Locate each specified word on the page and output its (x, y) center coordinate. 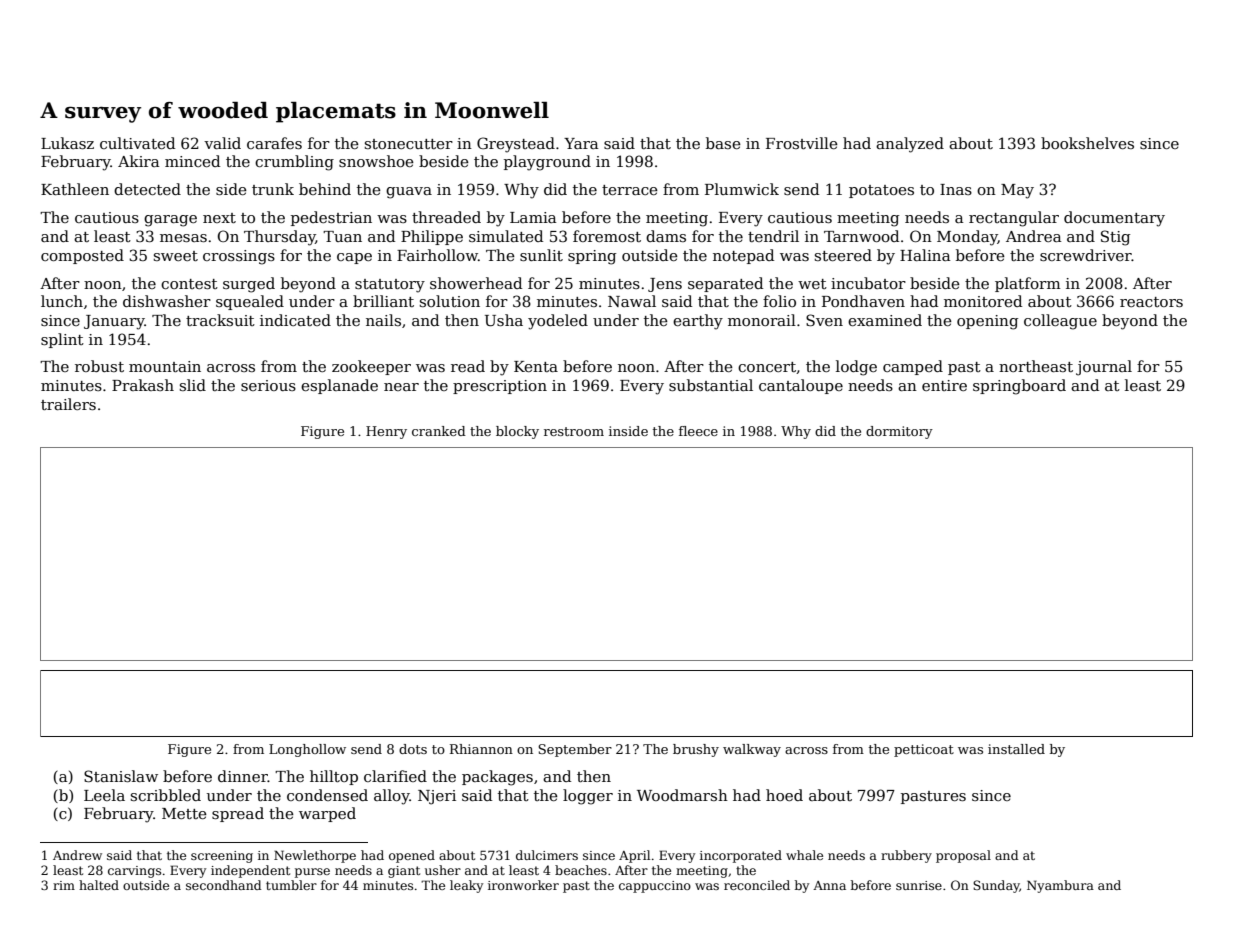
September (575, 750)
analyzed (910, 145)
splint (62, 340)
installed (1016, 749)
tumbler (291, 885)
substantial (711, 385)
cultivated (137, 143)
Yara (581, 143)
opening (987, 322)
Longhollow (307, 750)
